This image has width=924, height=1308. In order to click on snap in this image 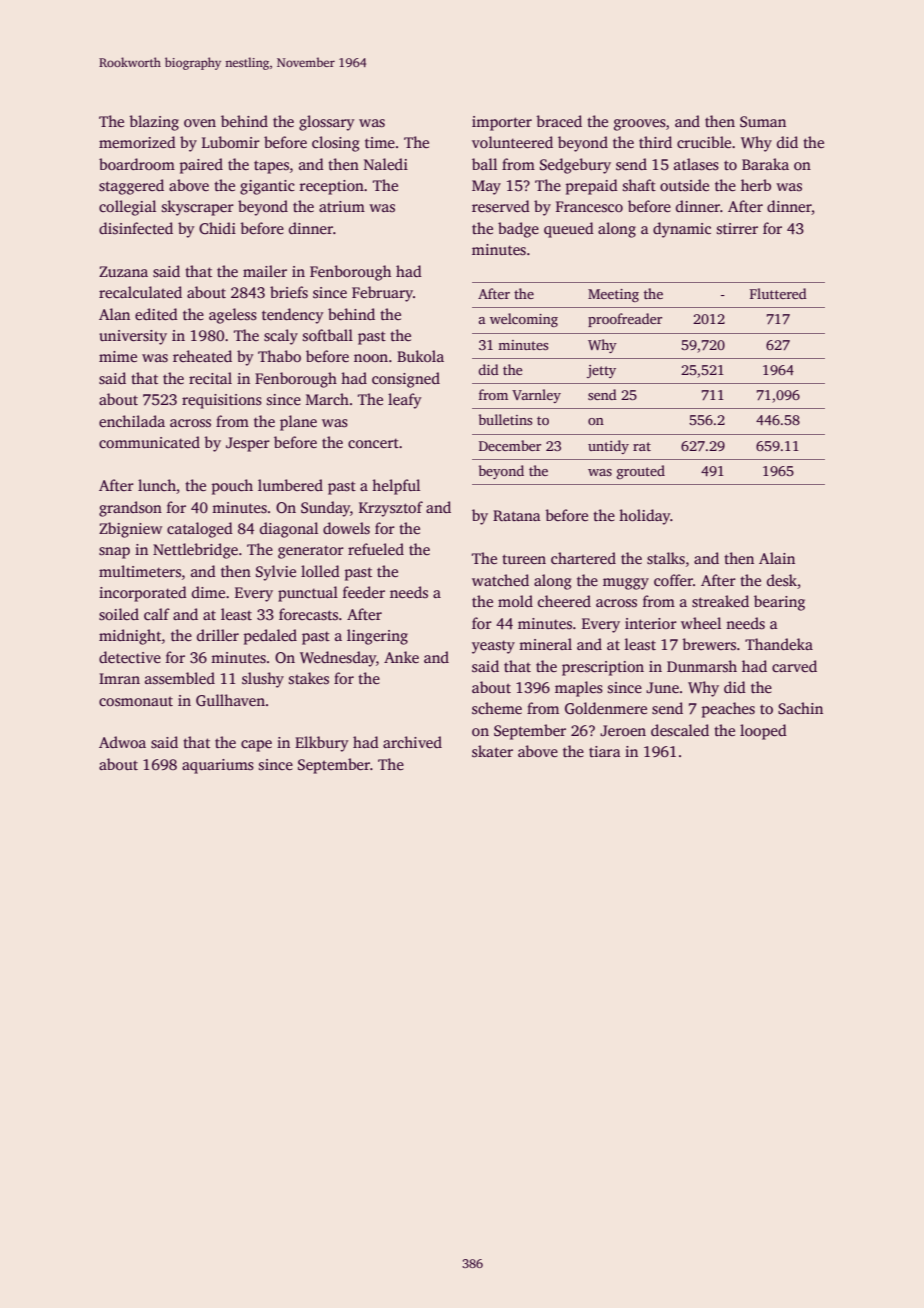, I will do `click(114, 553)`.
